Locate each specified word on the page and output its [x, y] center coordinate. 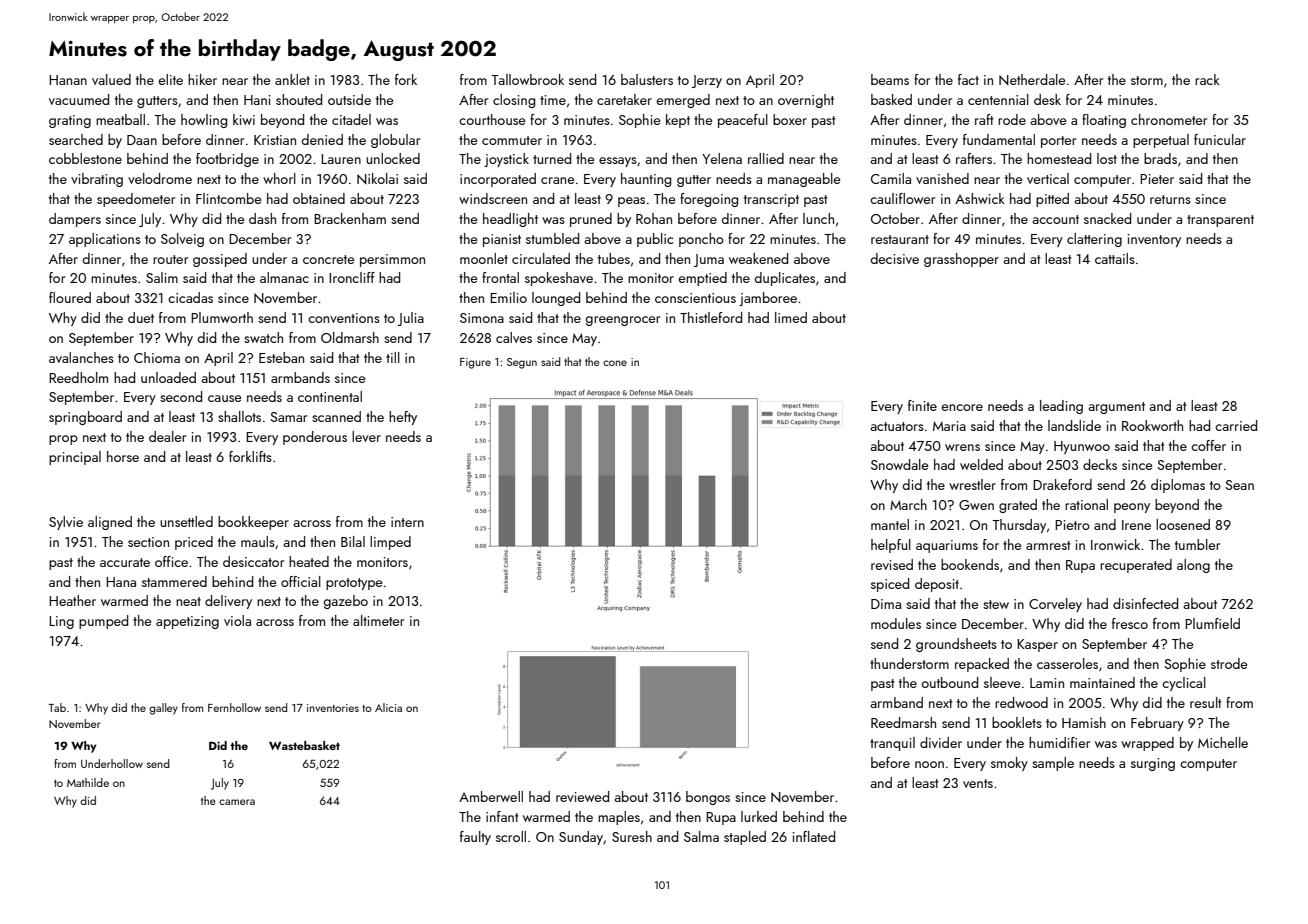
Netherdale [1032, 79]
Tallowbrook [527, 79]
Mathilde [88, 782]
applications [105, 240]
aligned [110, 523]
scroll [511, 836]
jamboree [768, 299]
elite [171, 79]
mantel [890, 524]
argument [1117, 408]
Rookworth [1152, 425]
